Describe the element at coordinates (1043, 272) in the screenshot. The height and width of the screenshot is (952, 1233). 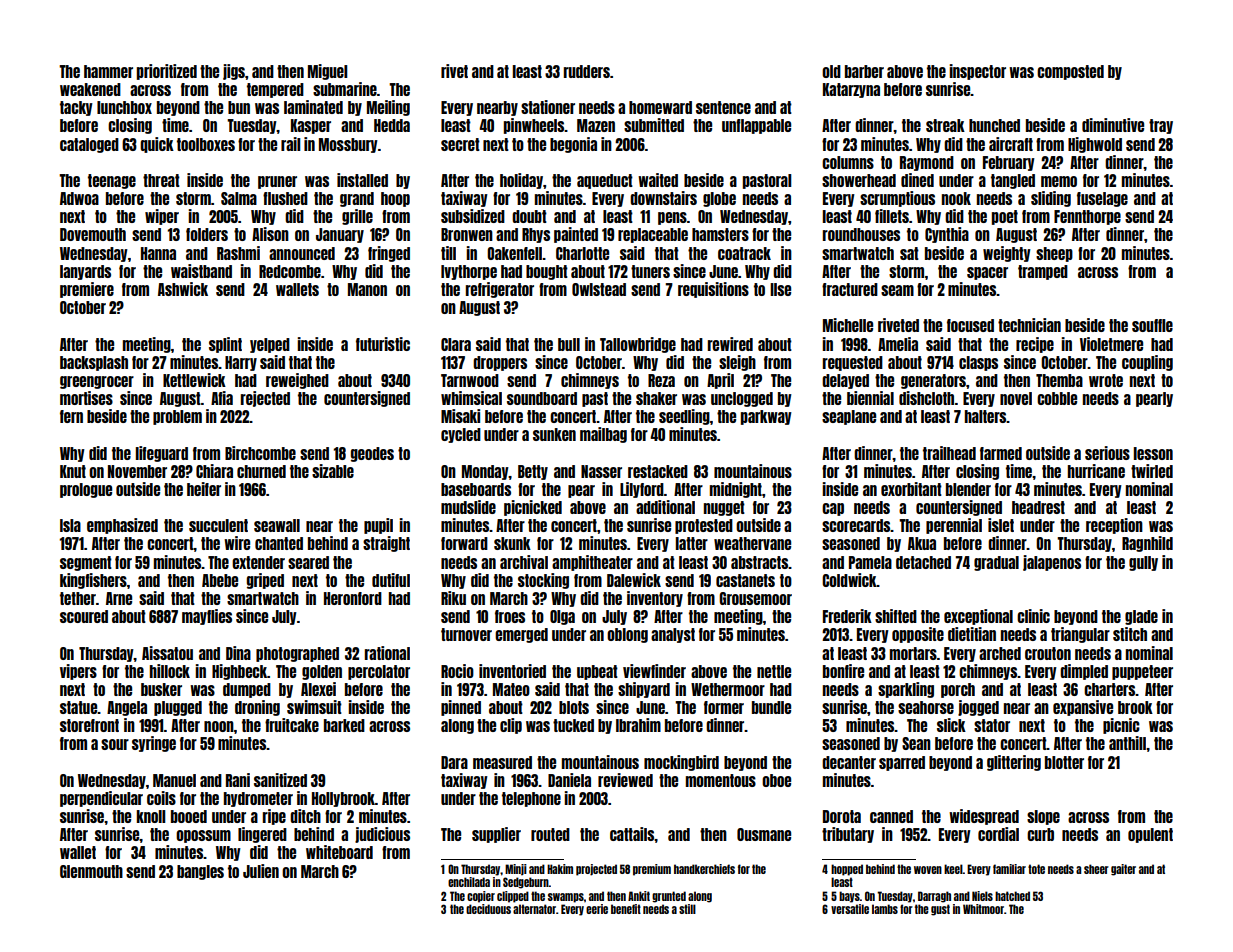
I see `tramped` at that location.
